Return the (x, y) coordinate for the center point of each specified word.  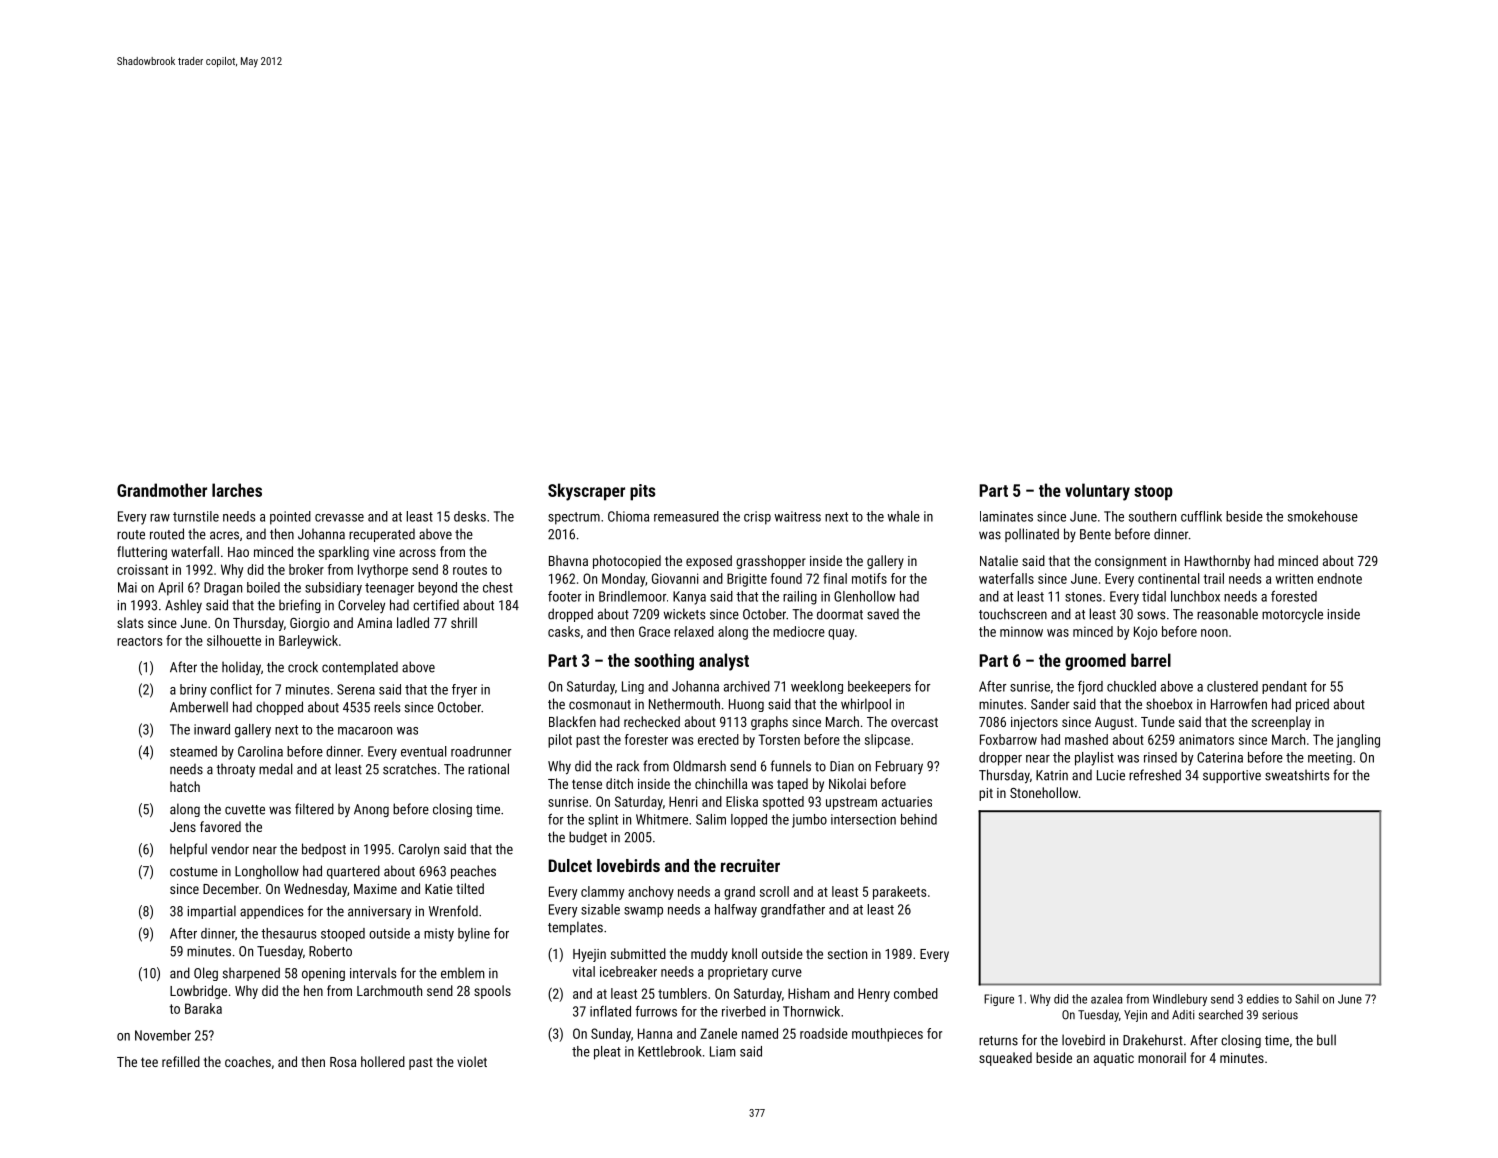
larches (237, 490)
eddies (1263, 999)
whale (903, 516)
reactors (140, 641)
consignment (1131, 562)
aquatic (1114, 1059)
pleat (607, 1053)
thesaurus (289, 933)
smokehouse (1323, 516)
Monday (623, 580)
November (163, 1035)
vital (584, 971)
